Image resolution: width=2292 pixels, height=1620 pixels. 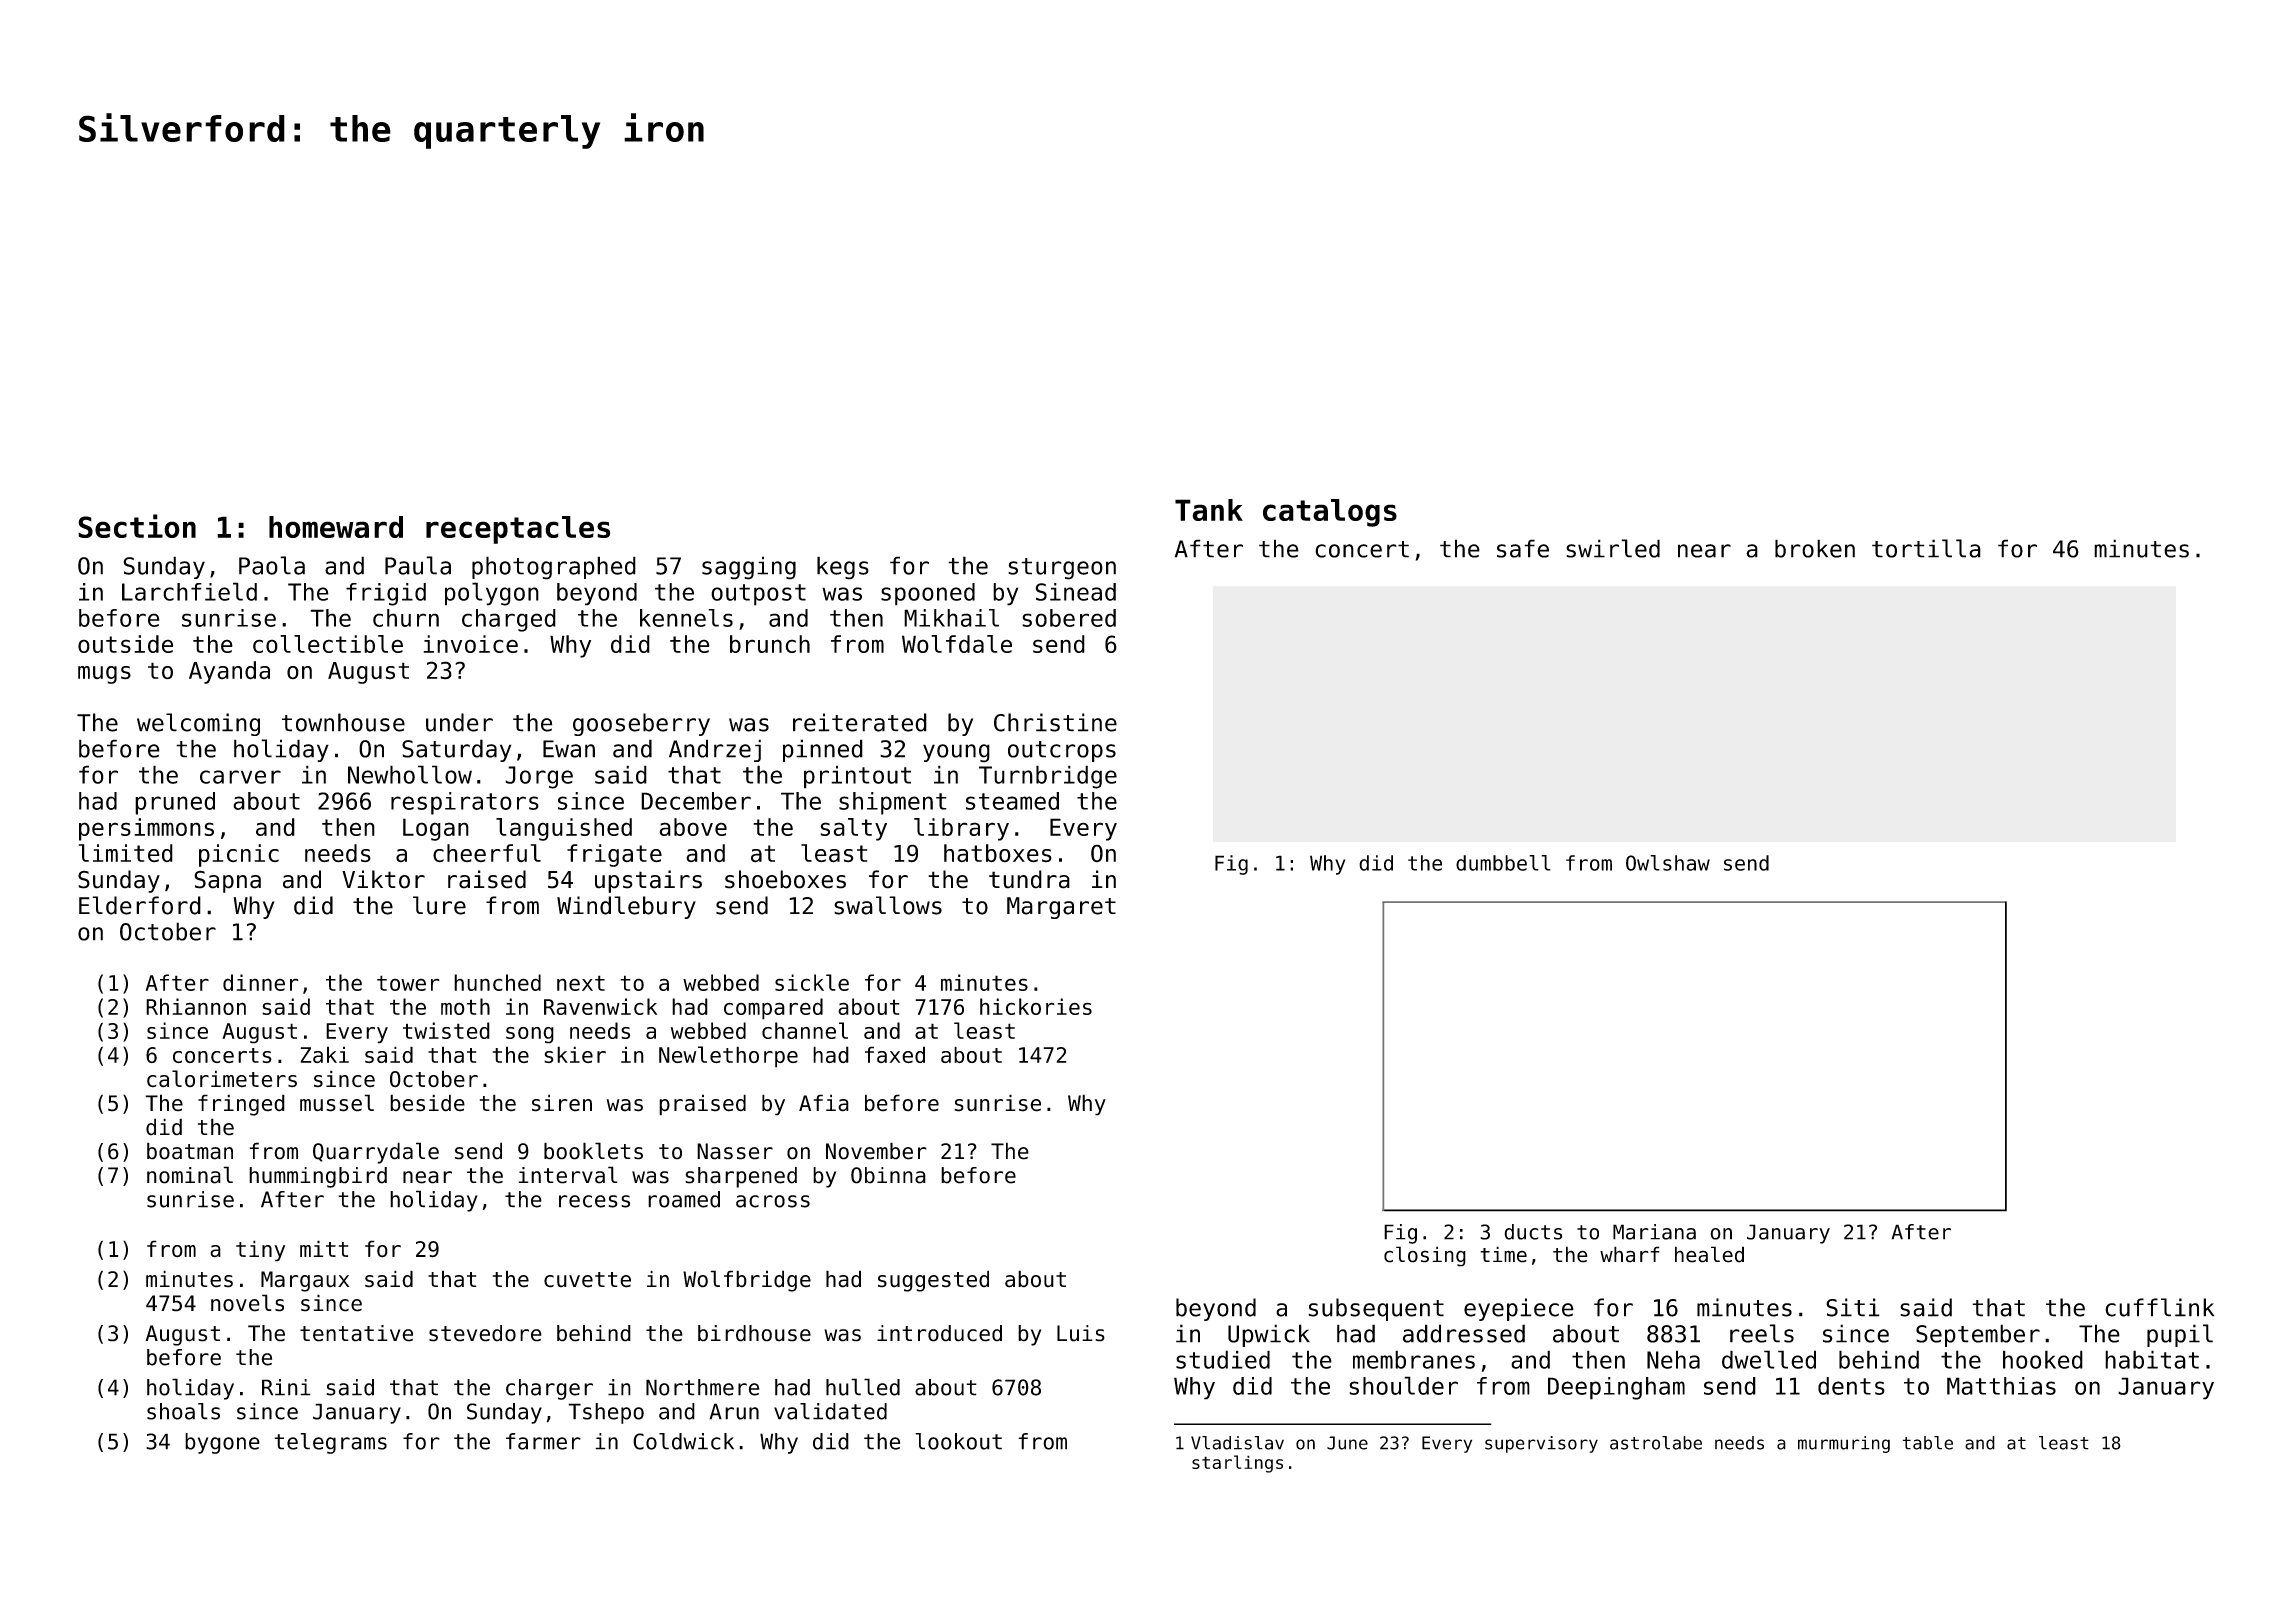 What do you see at coordinates (222, 1443) in the screenshot?
I see `bygone` at bounding box center [222, 1443].
